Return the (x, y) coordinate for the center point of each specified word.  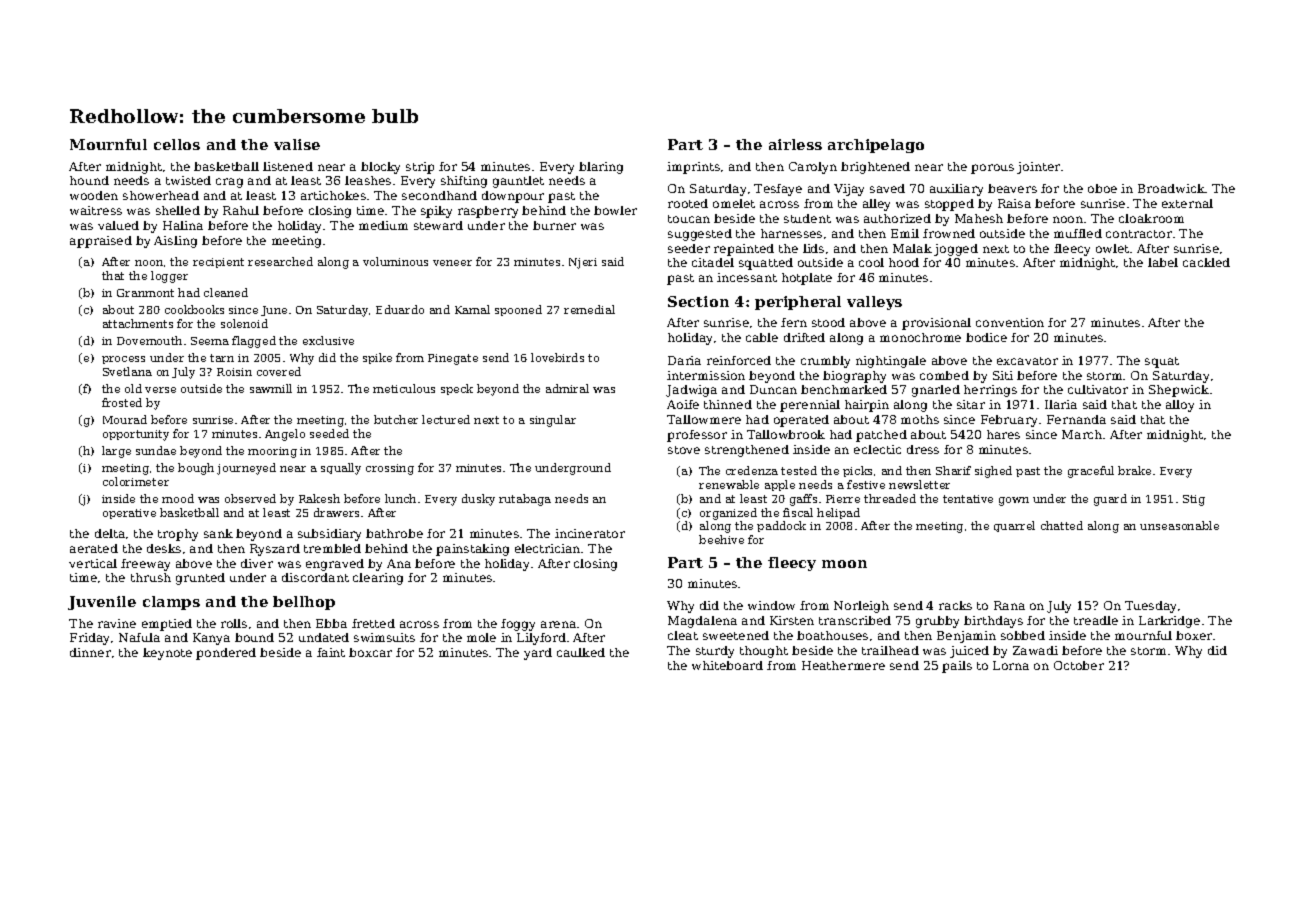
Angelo (285, 435)
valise (297, 144)
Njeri (583, 263)
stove (684, 450)
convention (1010, 322)
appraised (101, 242)
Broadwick (1171, 188)
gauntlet (518, 182)
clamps (171, 603)
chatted (1062, 525)
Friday (89, 639)
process (123, 360)
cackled (1206, 262)
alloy (1180, 406)
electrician (547, 548)
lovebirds (557, 357)
